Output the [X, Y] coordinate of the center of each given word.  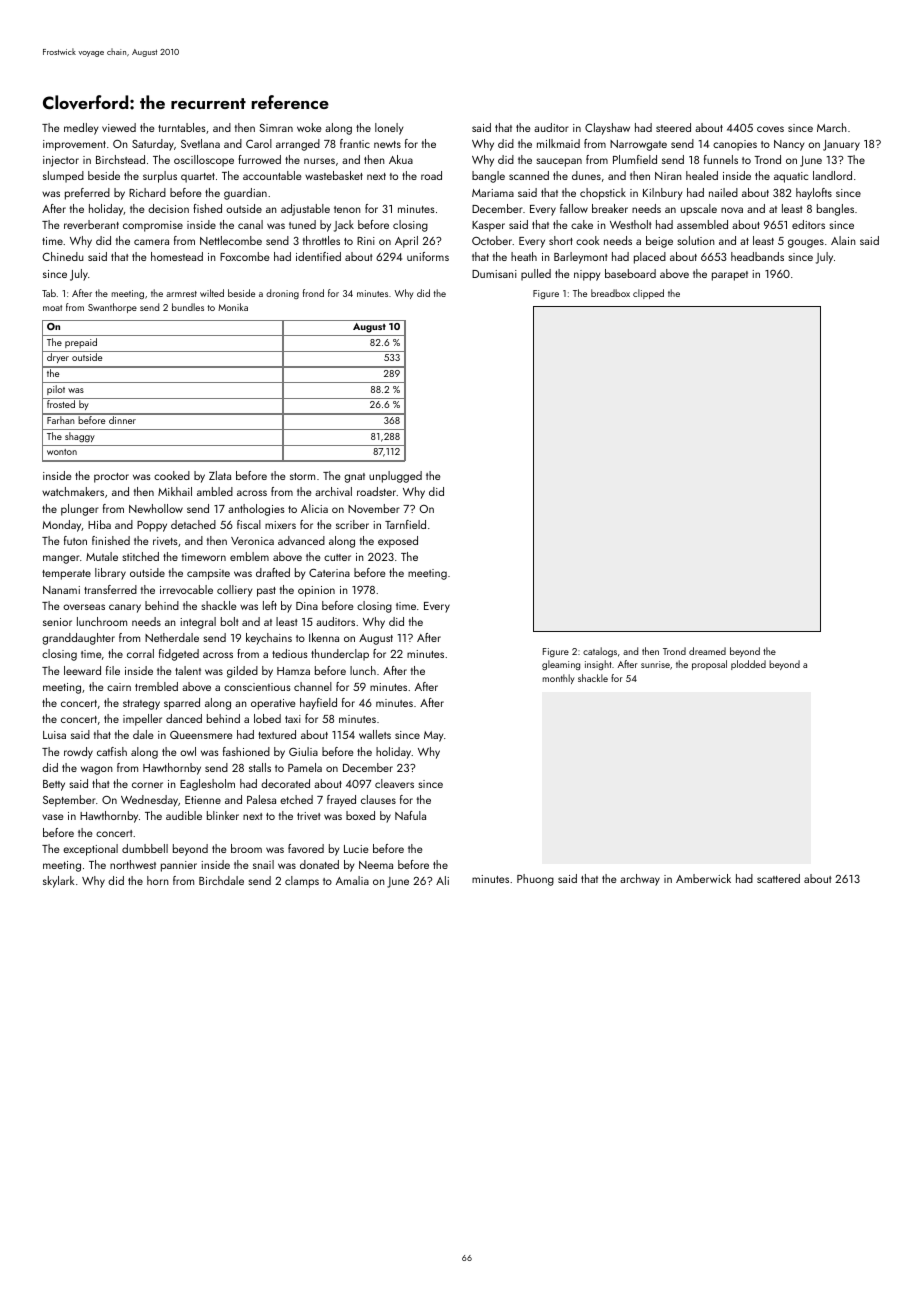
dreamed [707, 651]
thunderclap [340, 655]
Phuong [535, 880]
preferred [87, 194]
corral [140, 653]
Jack [344, 226]
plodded [748, 665]
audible [184, 815]
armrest [181, 294]
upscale [699, 210]
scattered [778, 878]
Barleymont [580, 258]
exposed [398, 542]
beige [659, 242]
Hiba [99, 524]
